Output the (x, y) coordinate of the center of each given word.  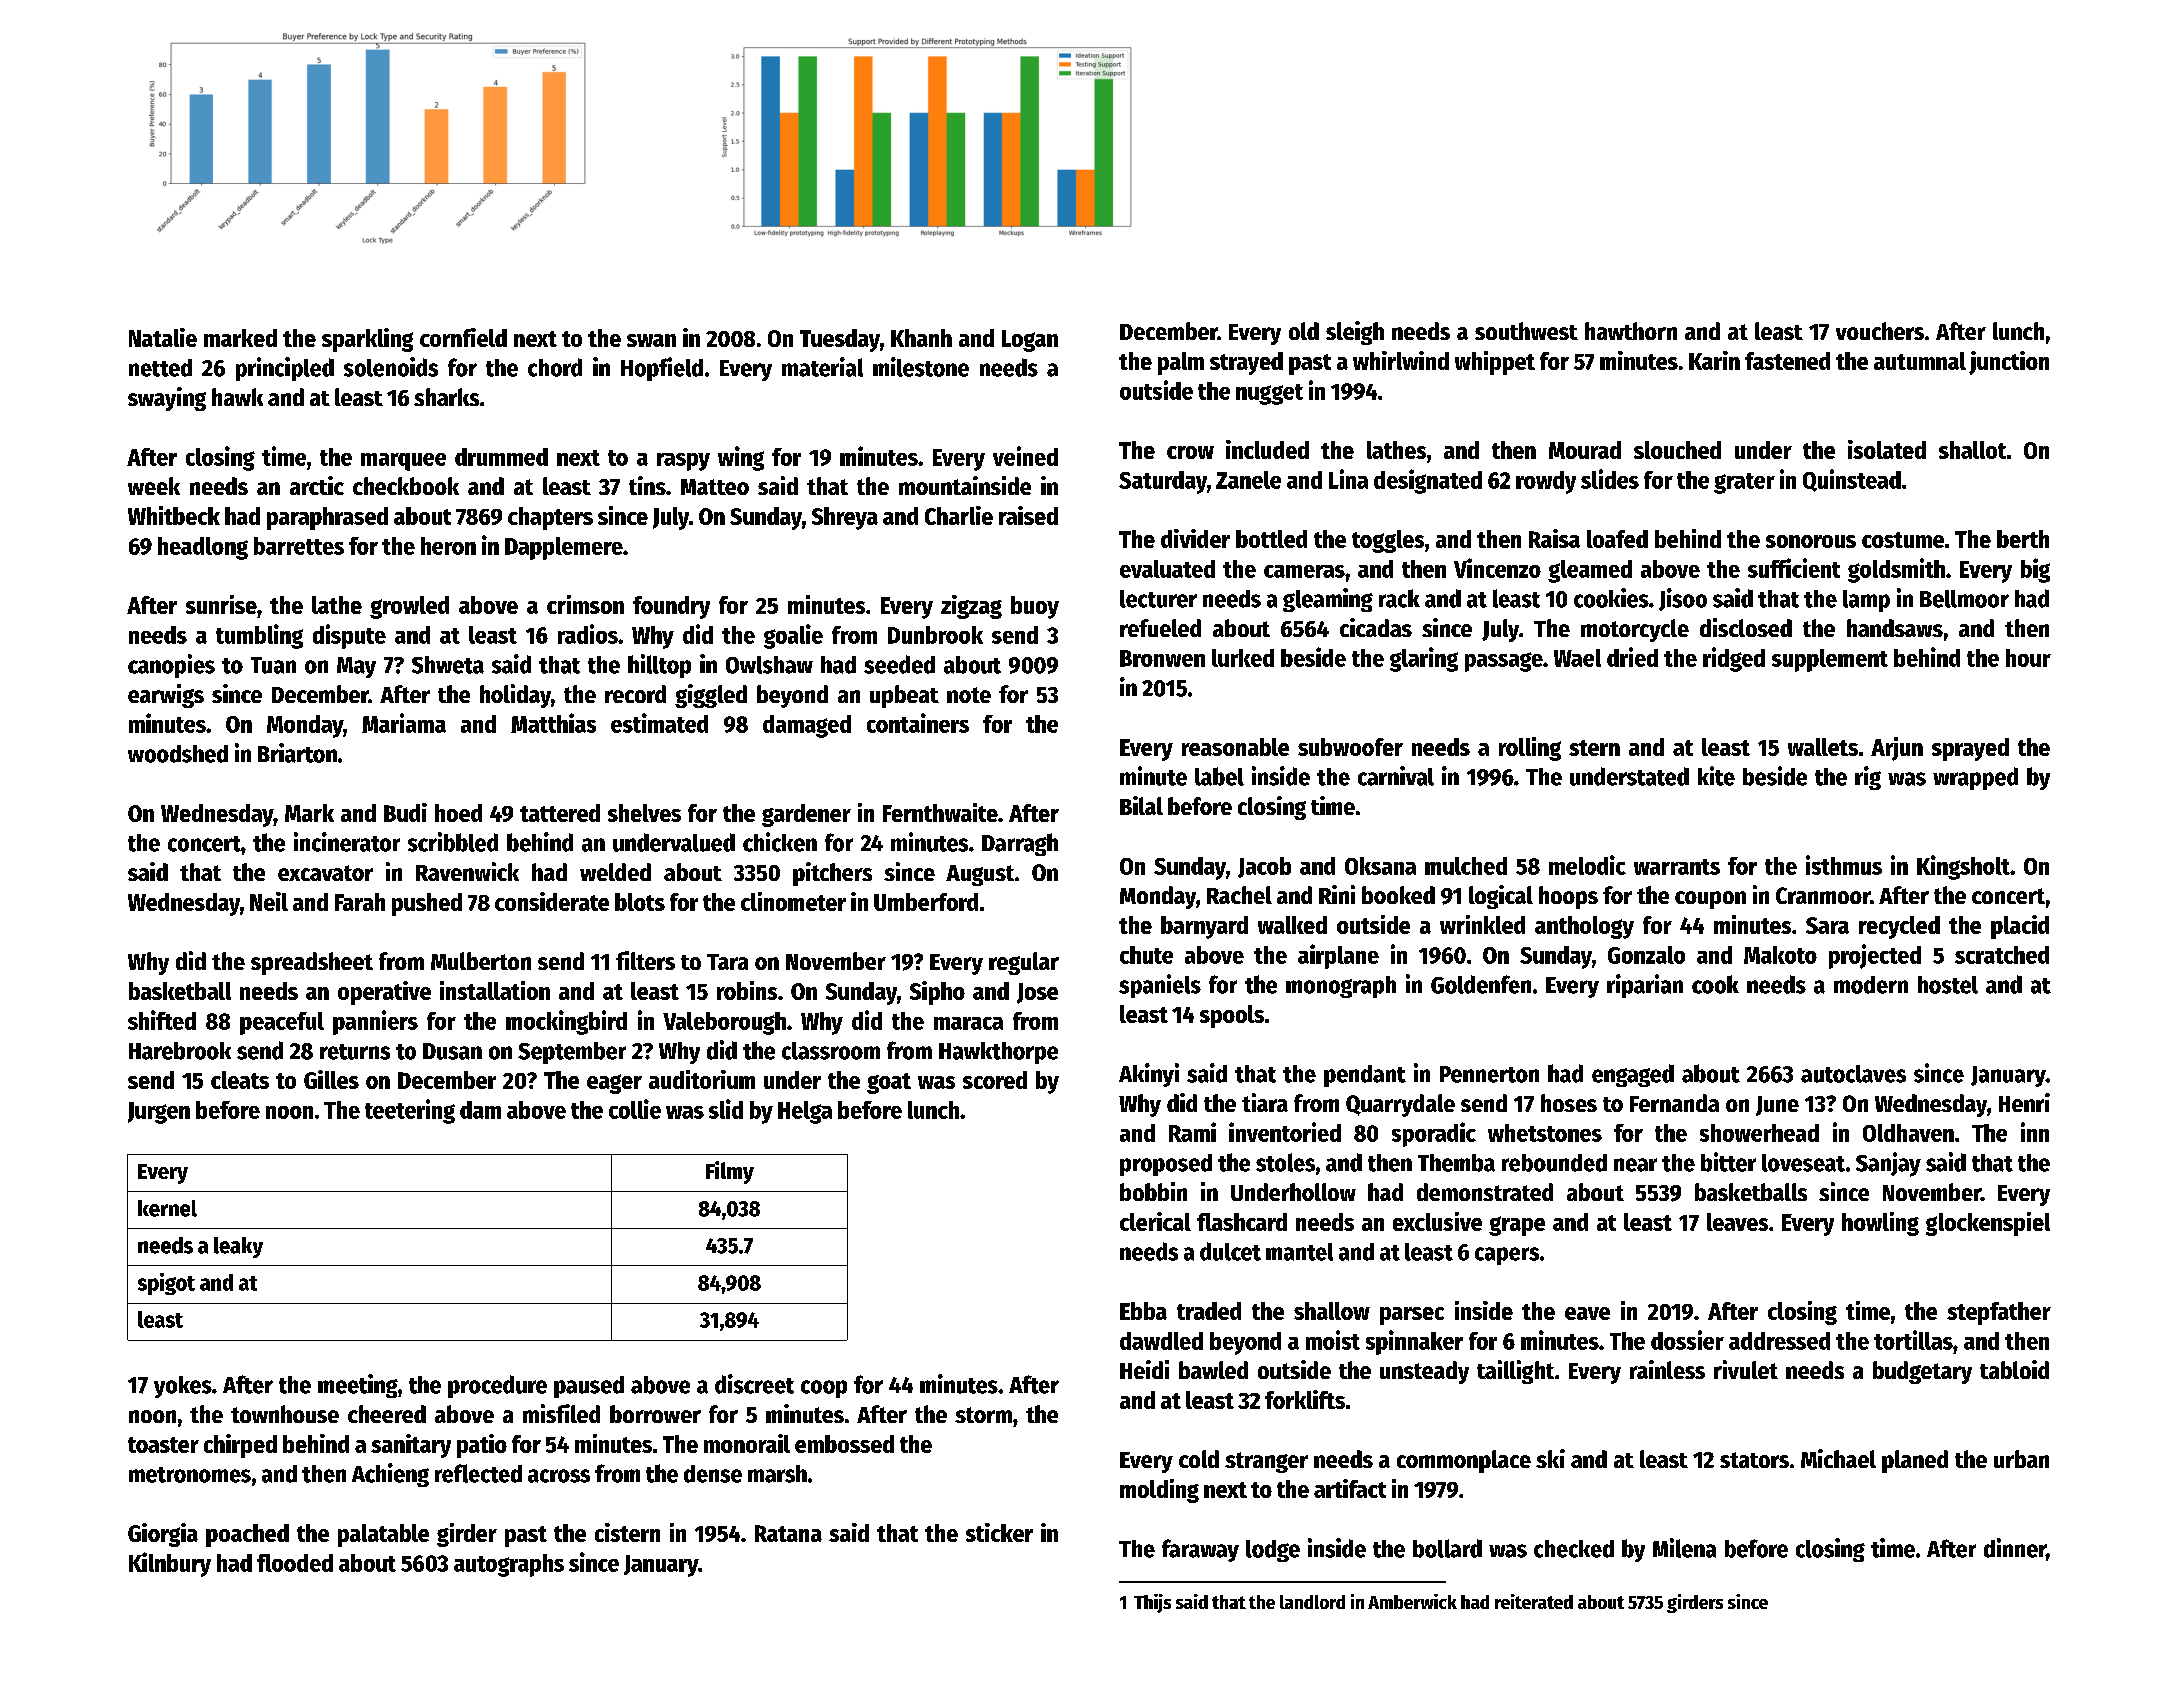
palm (1181, 363)
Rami (1192, 1132)
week (154, 486)
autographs (509, 1565)
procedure (497, 1386)
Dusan (452, 1051)
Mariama (404, 723)
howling (1880, 1224)
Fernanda (1674, 1103)
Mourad (1585, 450)
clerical (1155, 1221)
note (969, 695)
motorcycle (1635, 630)
